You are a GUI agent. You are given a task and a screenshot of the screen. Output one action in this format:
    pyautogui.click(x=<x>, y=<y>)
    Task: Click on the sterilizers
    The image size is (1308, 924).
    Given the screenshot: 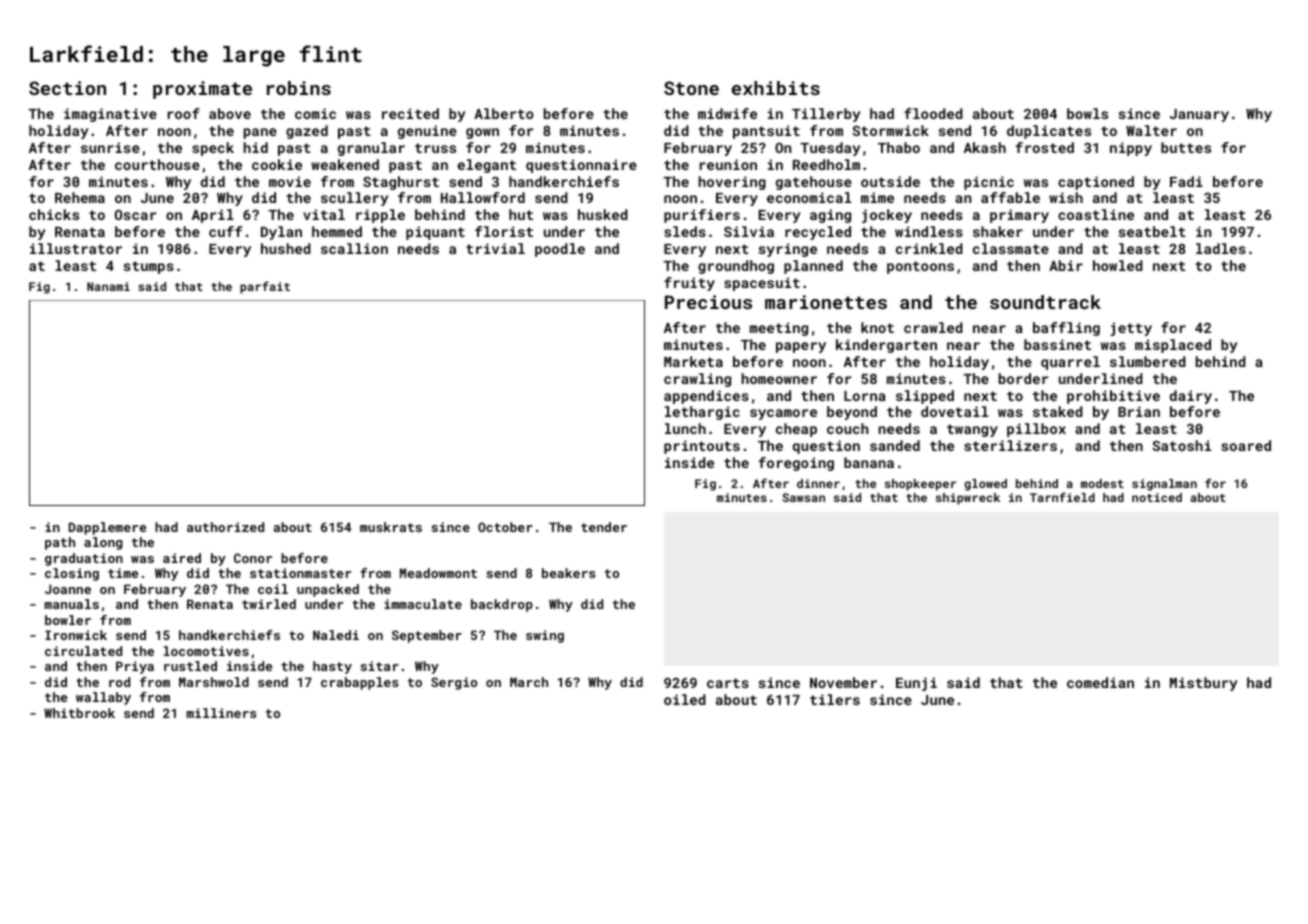 What is the action you would take?
    pyautogui.click(x=1010, y=445)
